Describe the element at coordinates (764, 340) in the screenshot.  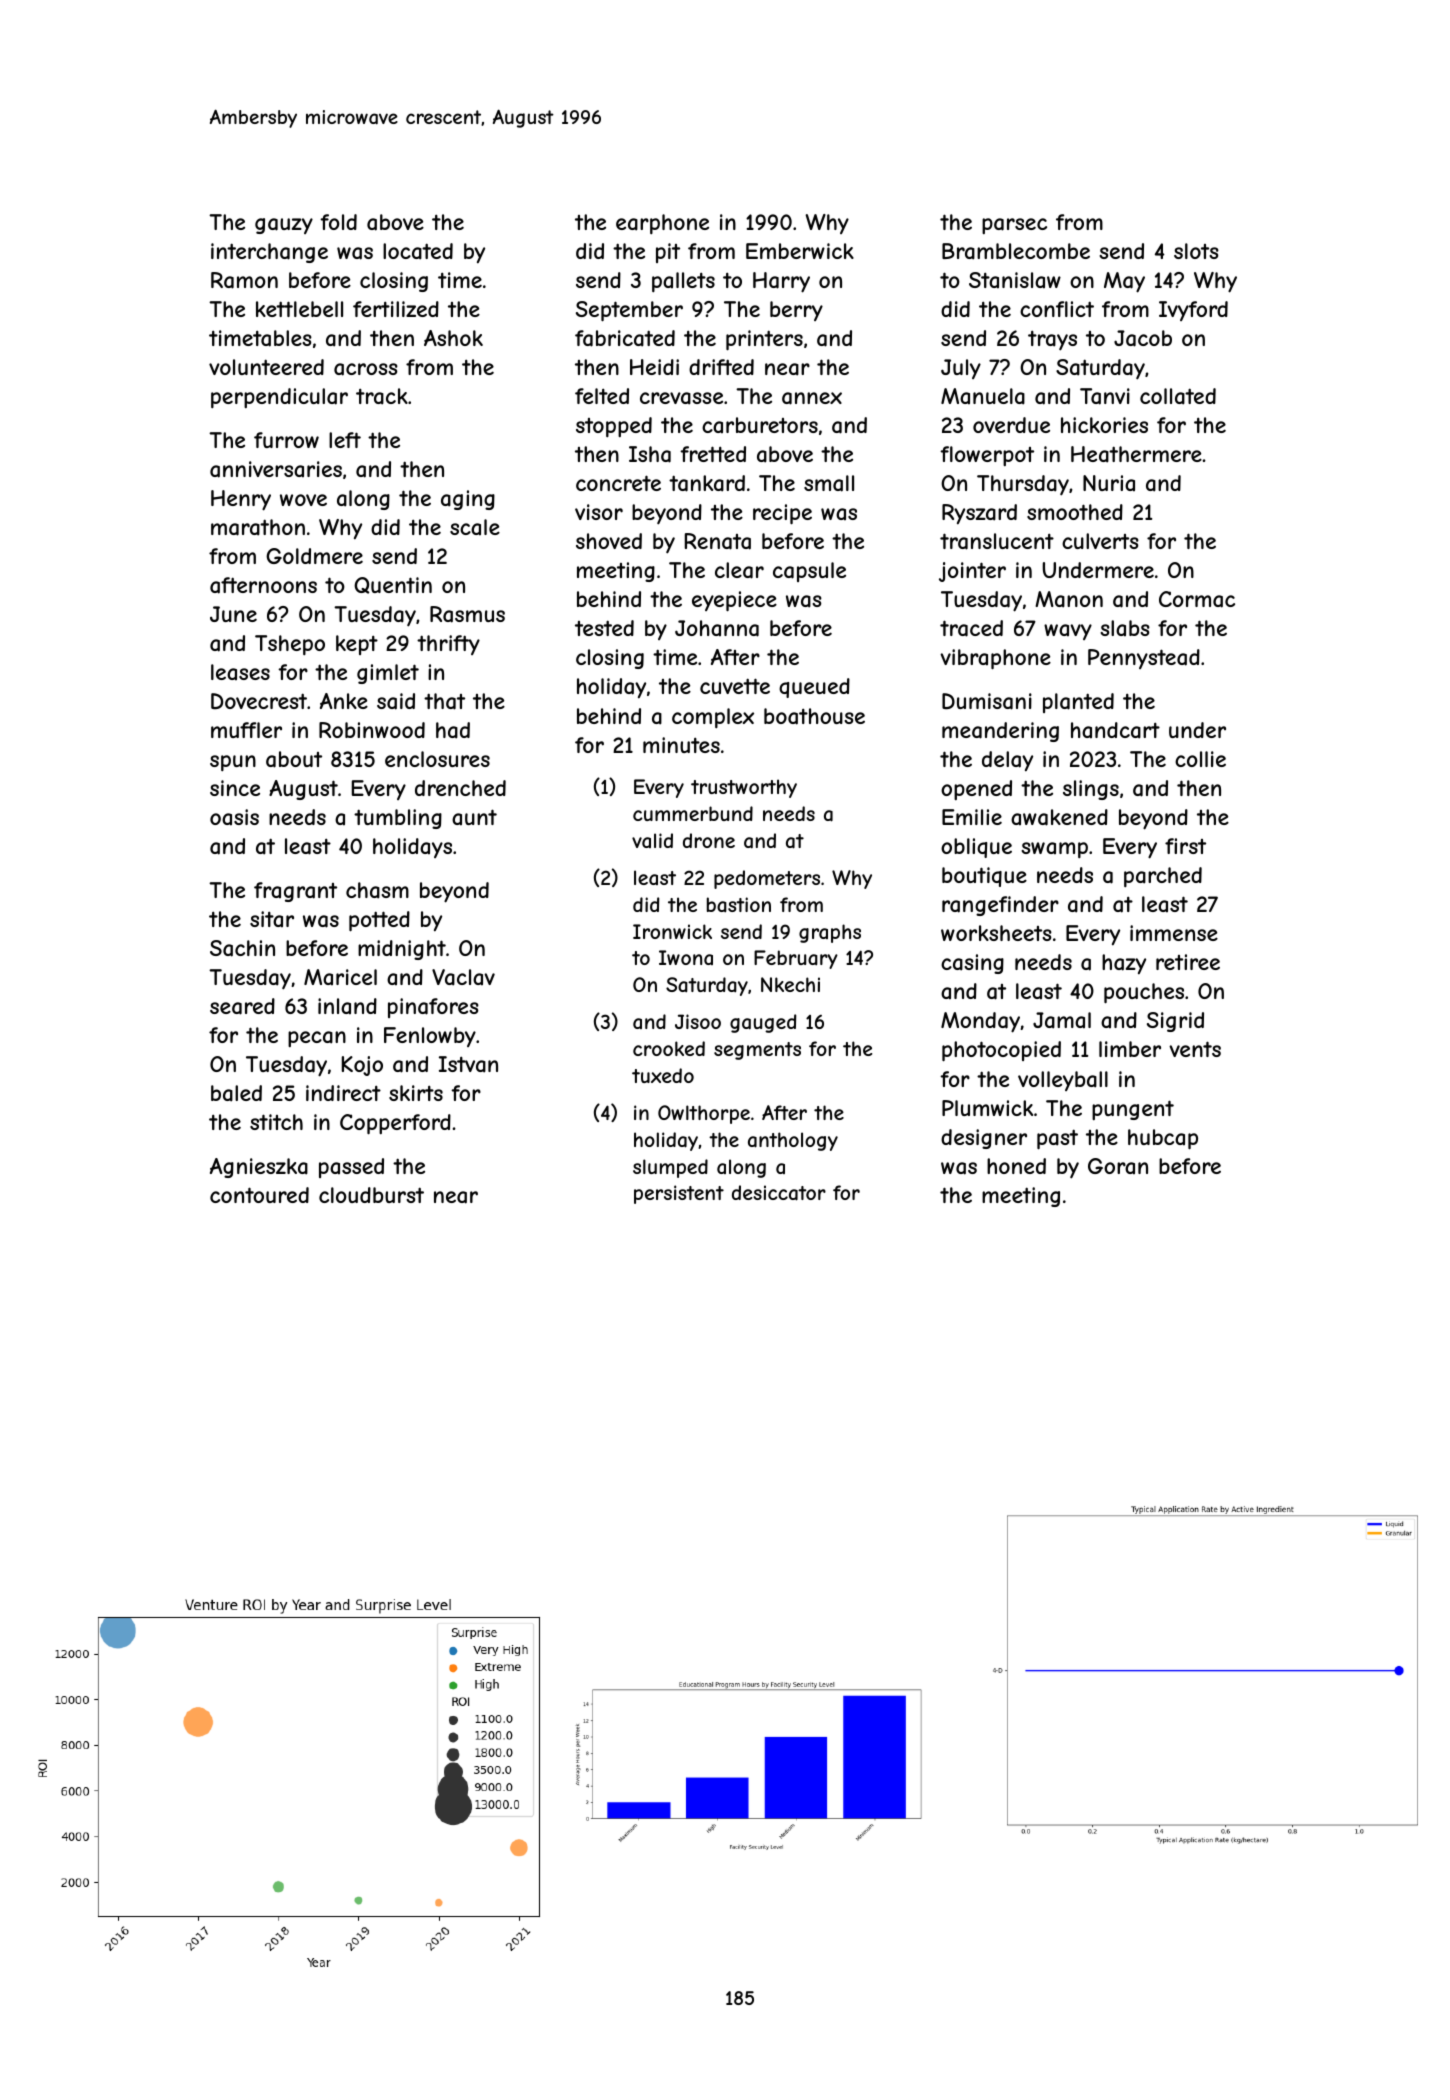
I see `printers` at that location.
